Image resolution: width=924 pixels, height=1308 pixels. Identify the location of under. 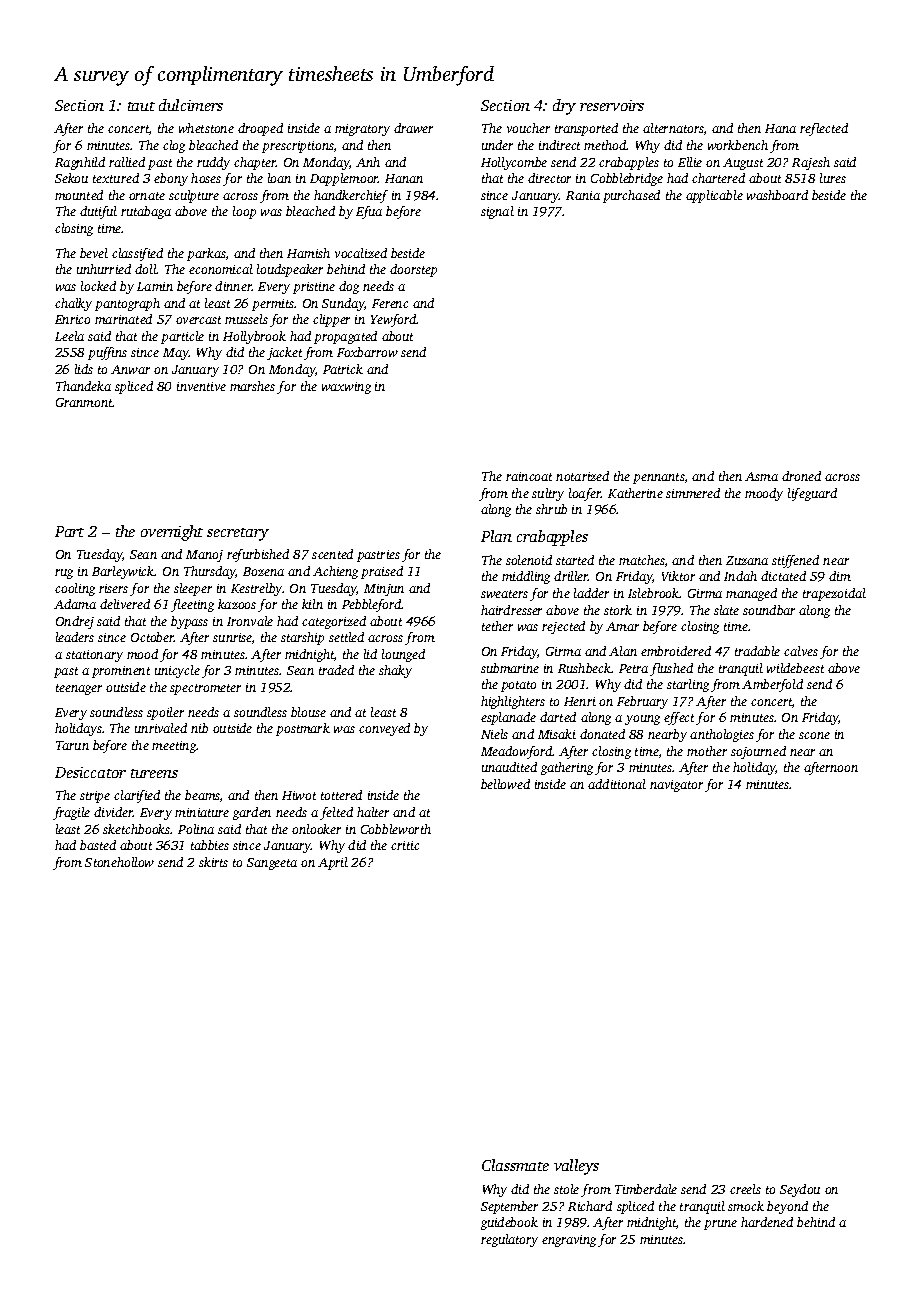
(497, 145).
